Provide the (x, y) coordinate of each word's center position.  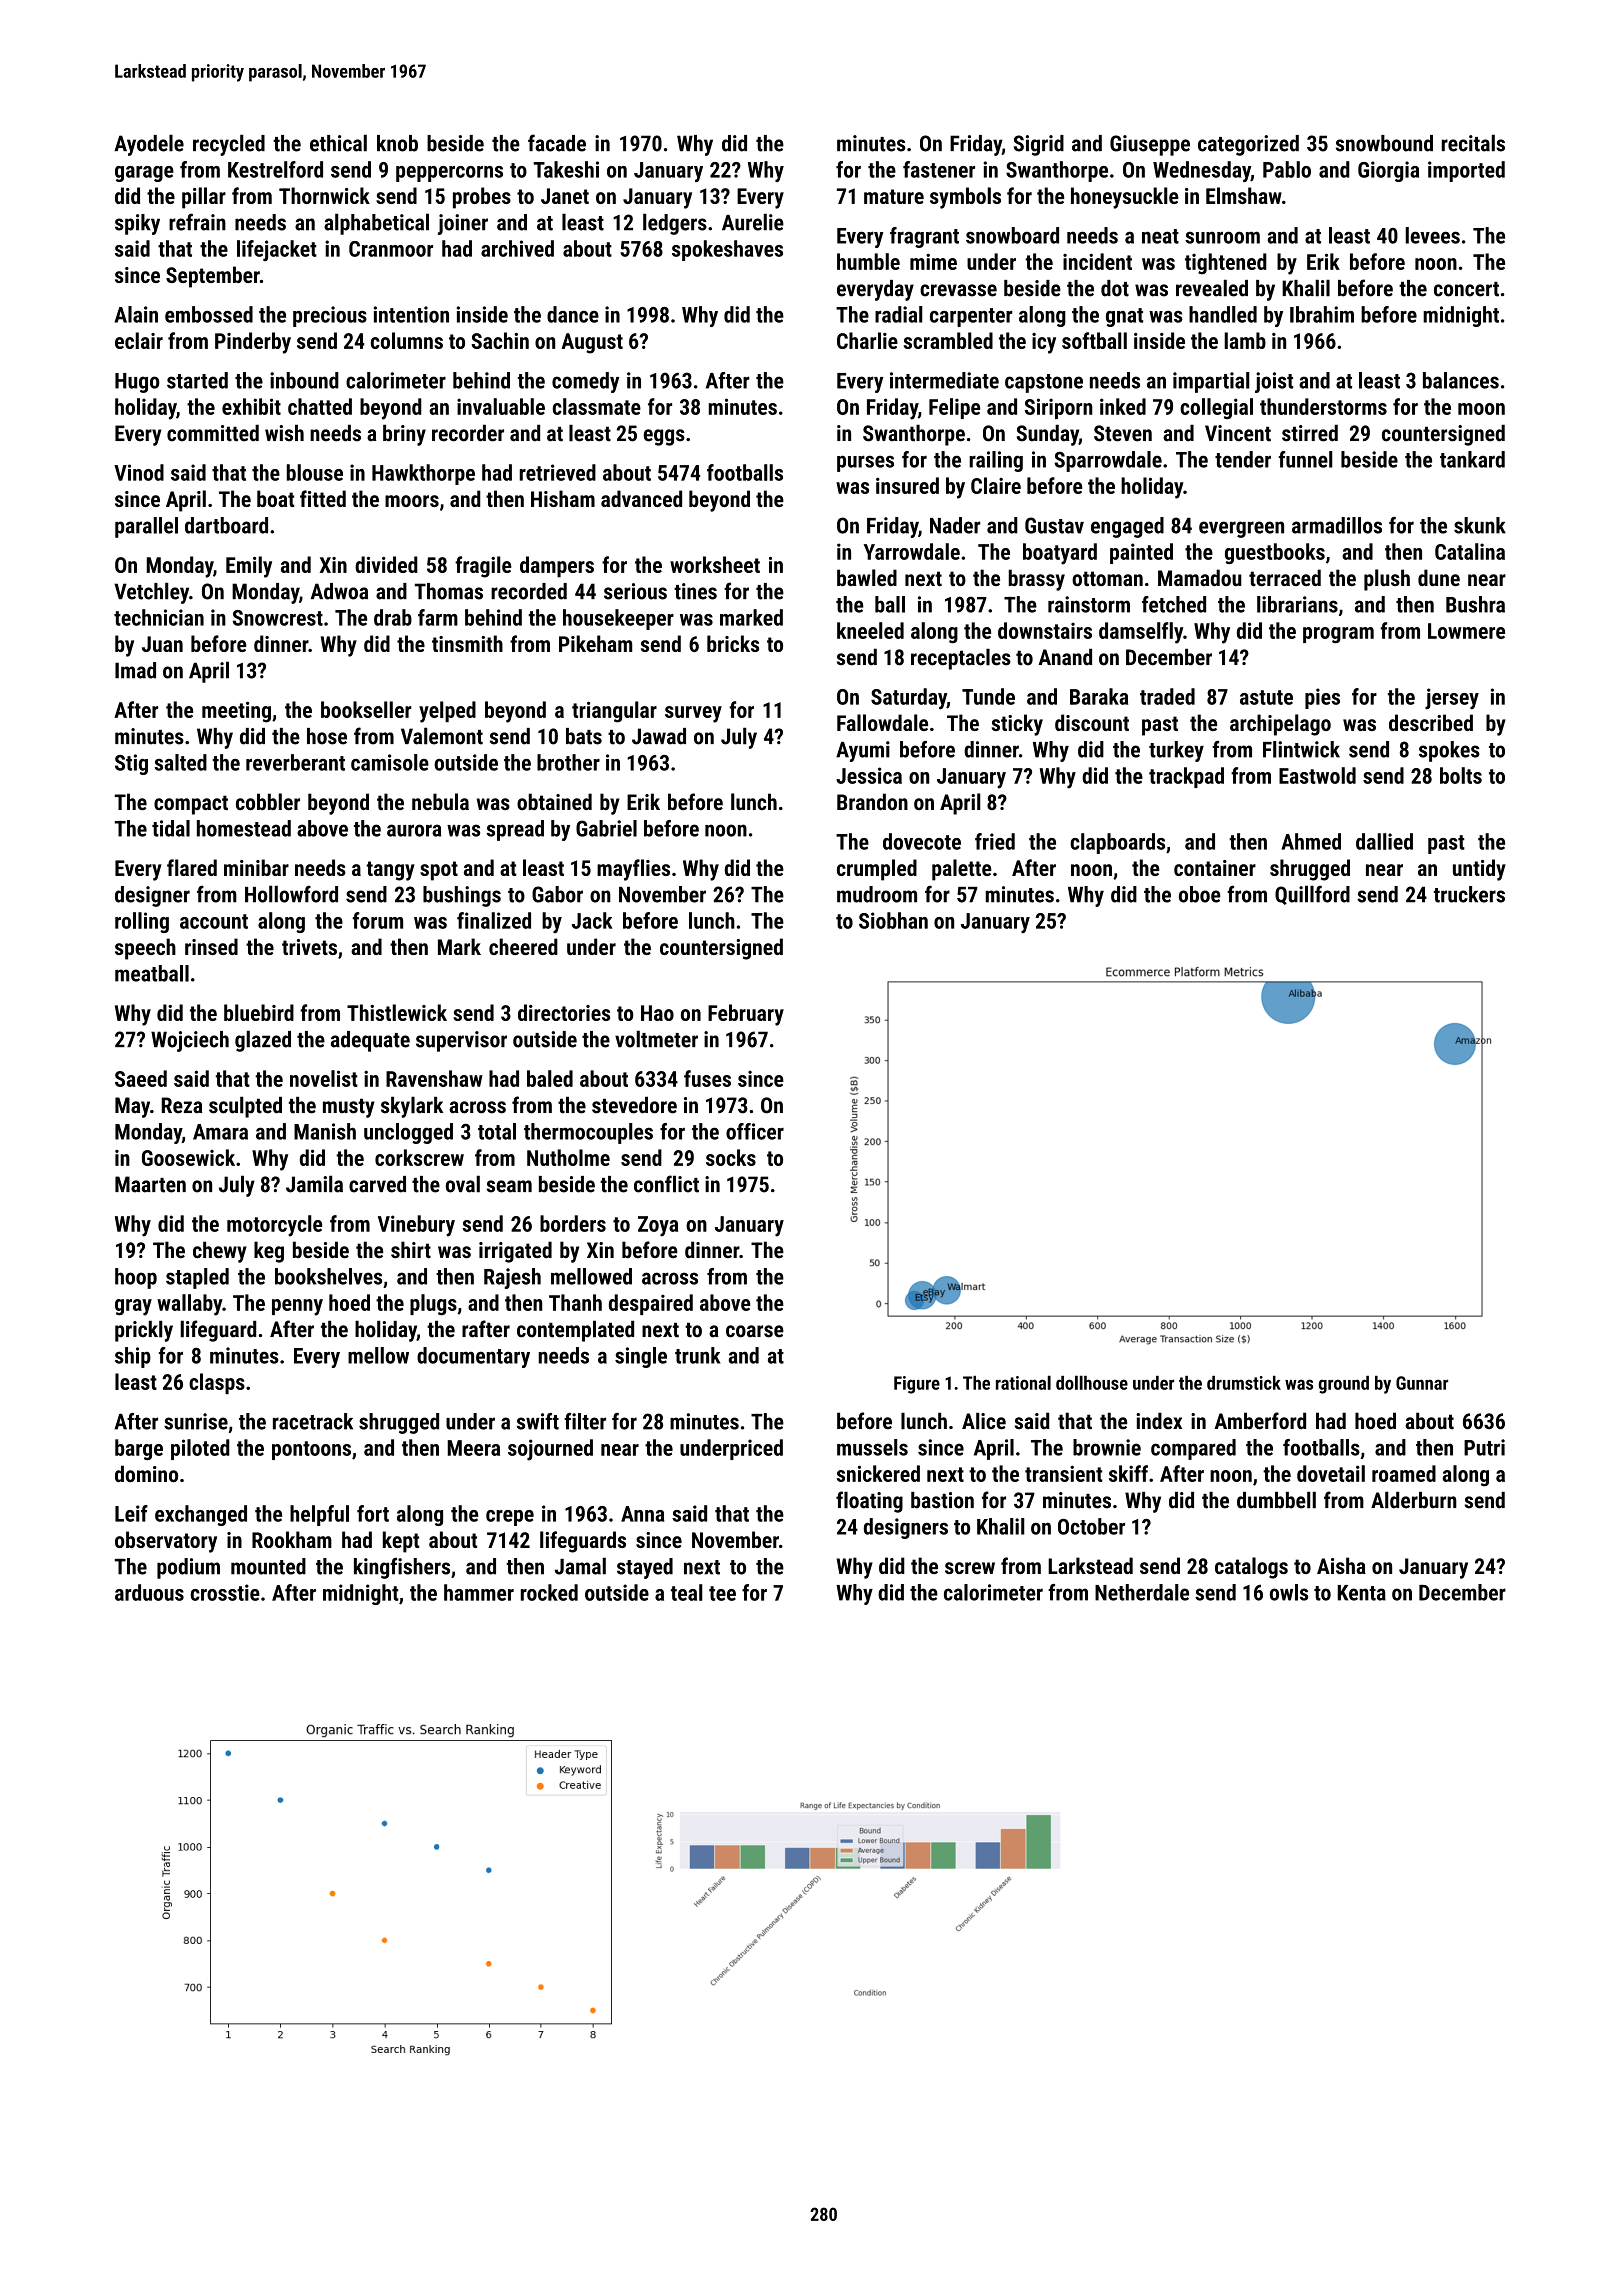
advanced (641, 498)
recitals (1473, 143)
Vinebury (416, 1226)
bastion (942, 1500)
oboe (1200, 894)
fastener (939, 169)
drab (393, 617)
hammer (479, 1592)
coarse (755, 1331)
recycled (229, 145)
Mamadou (1200, 577)
